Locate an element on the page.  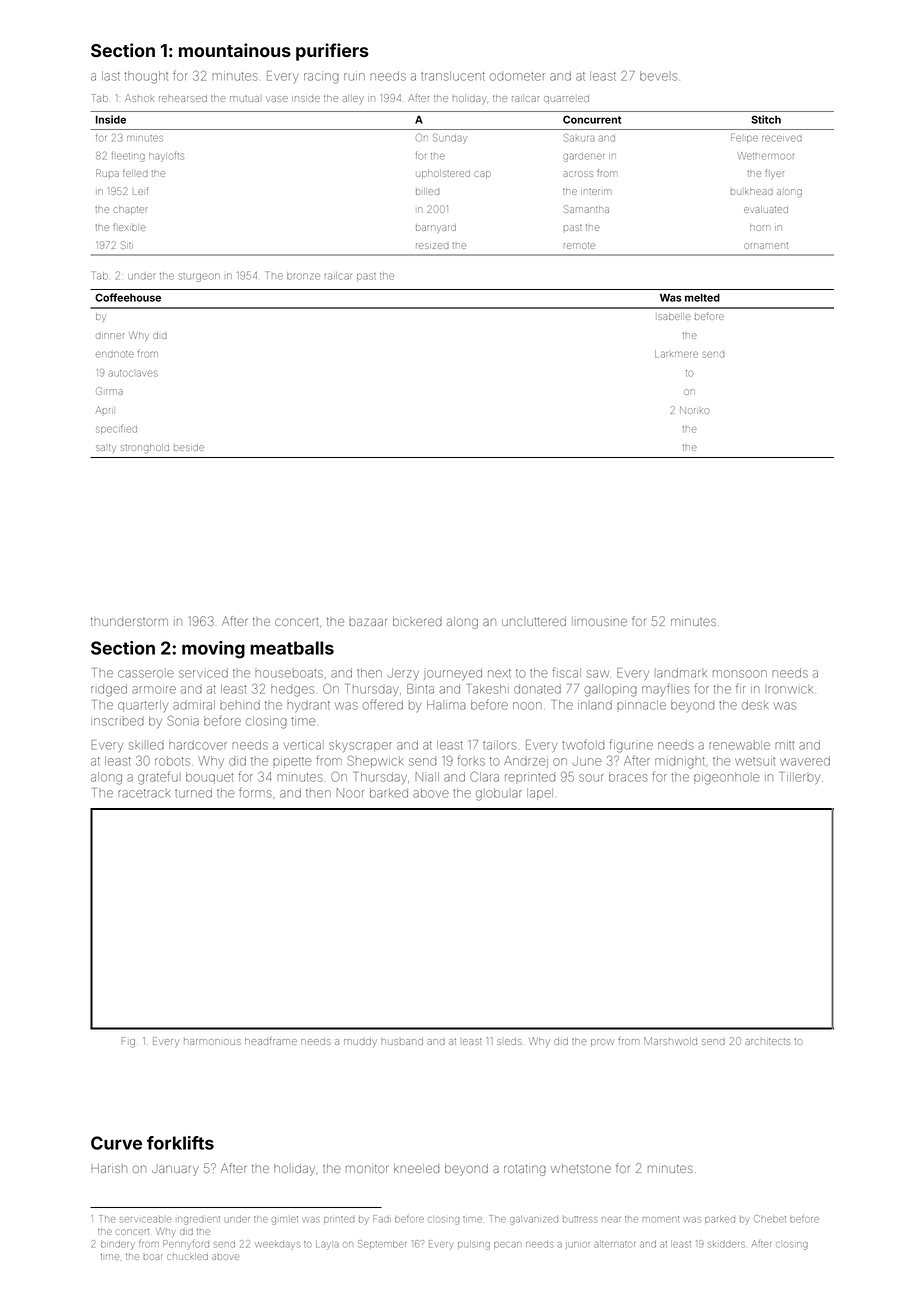
racetrack is located at coordinates (144, 793).
